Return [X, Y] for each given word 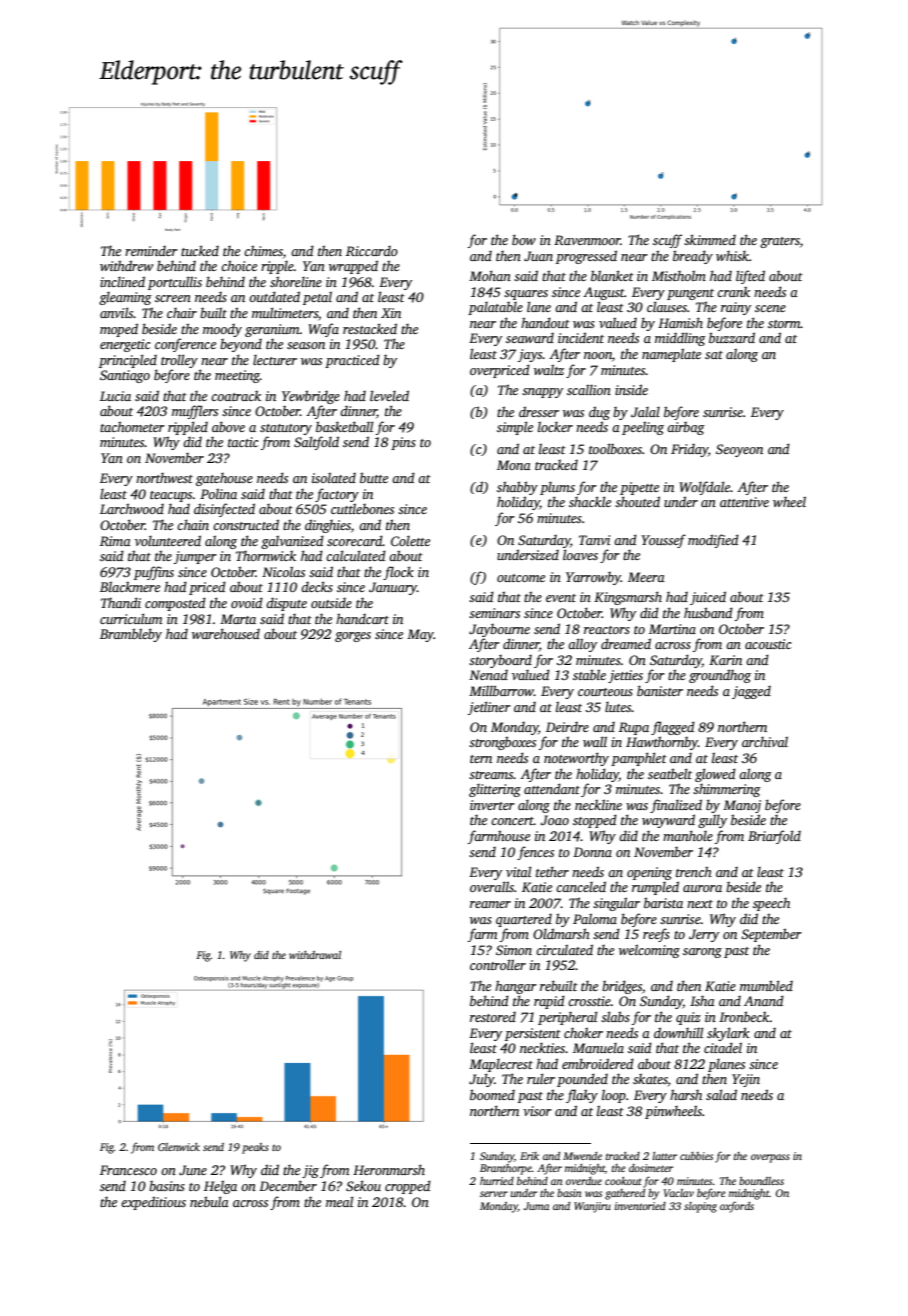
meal [339, 1201]
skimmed [710, 239]
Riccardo [372, 251]
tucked [200, 250]
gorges [353, 637]
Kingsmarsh [628, 598]
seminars [494, 613]
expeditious [153, 1203]
